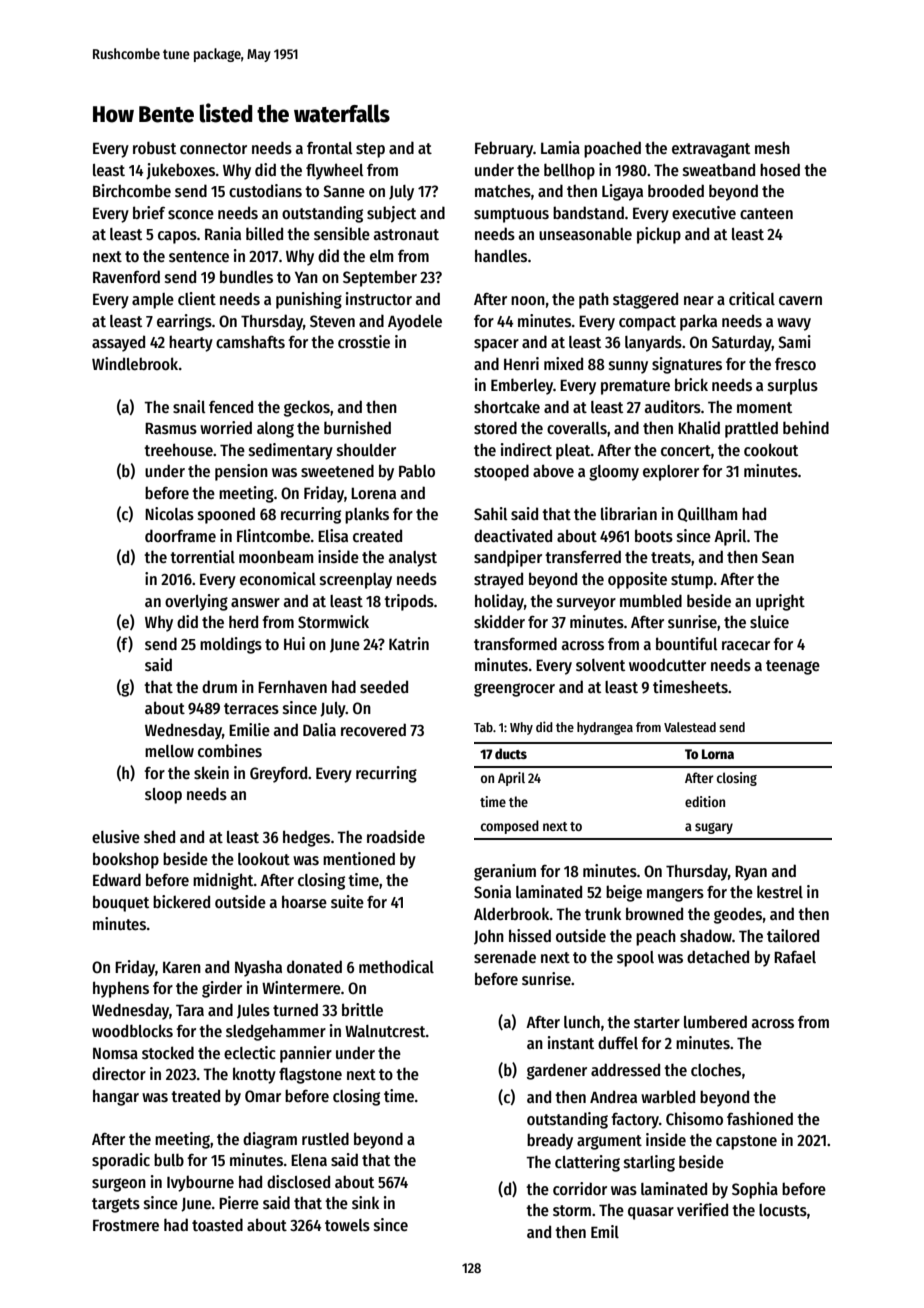 The image size is (924, 1308). Describe the element at coordinates (504, 149) in the screenshot. I see `February` at that location.
